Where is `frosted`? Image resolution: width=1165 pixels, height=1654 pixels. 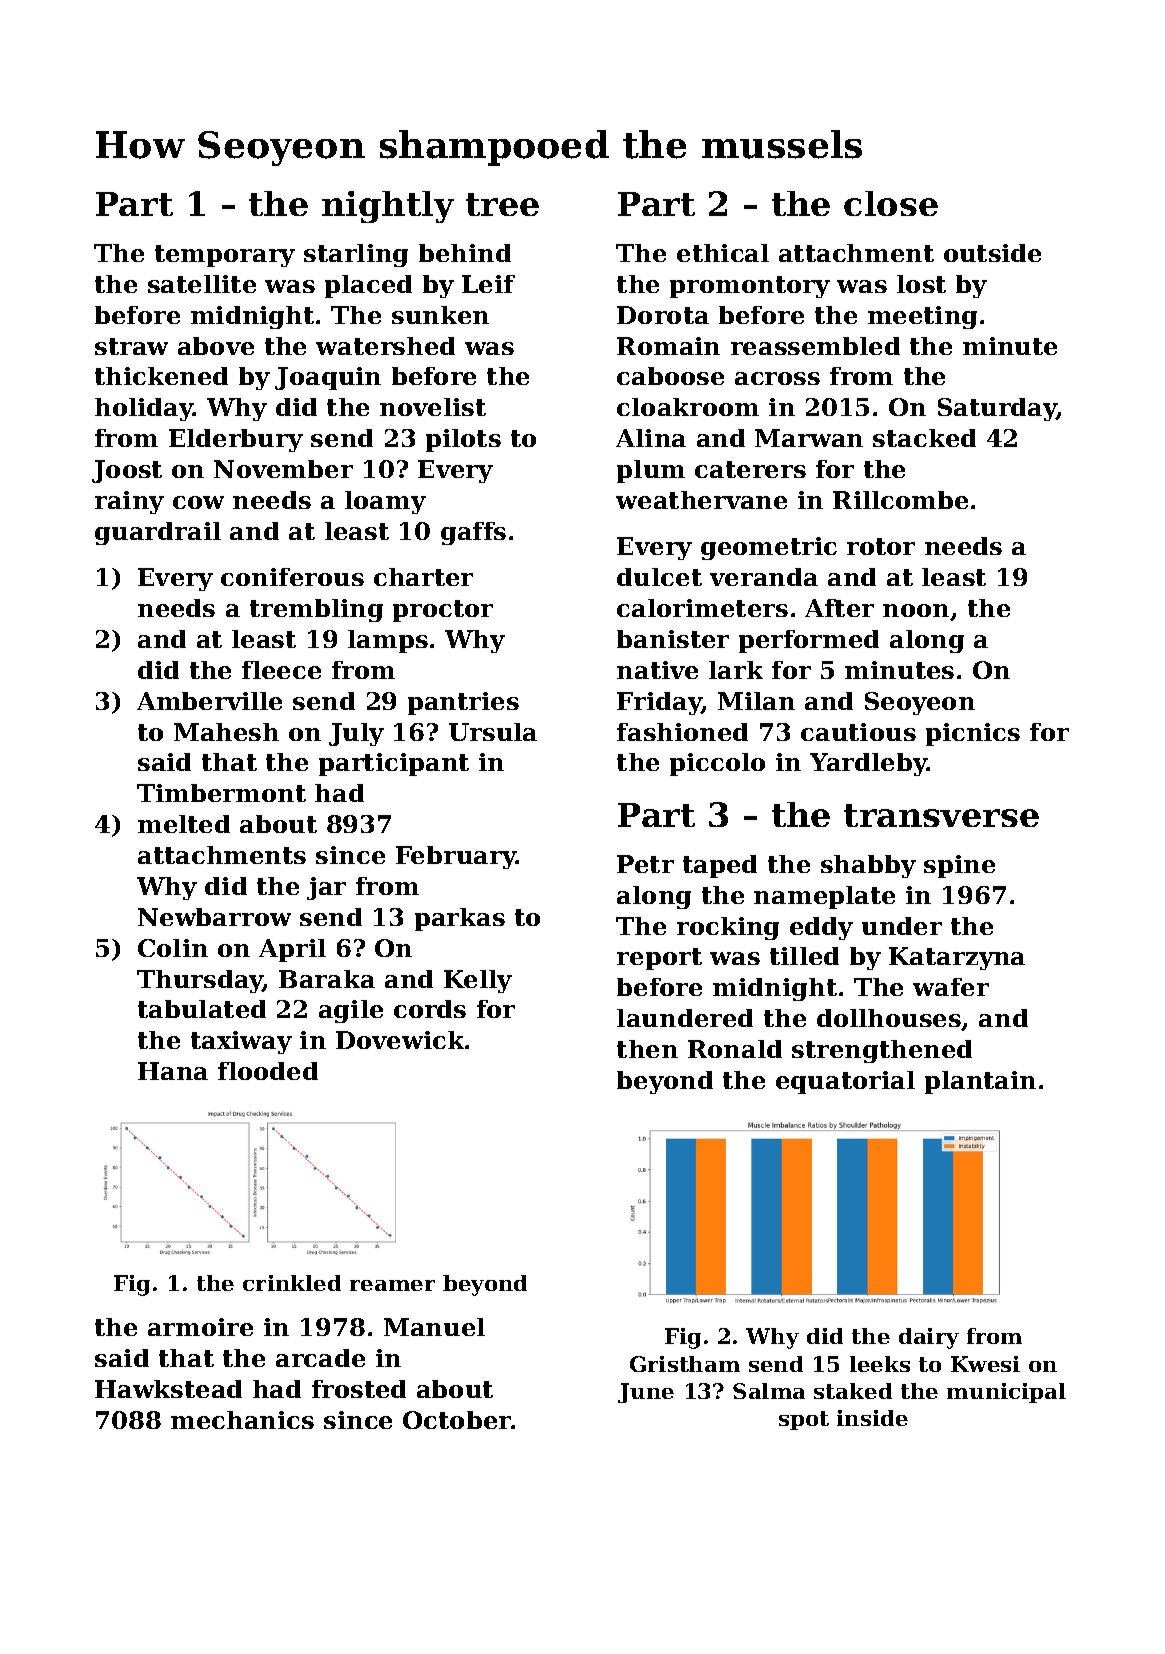 frosted is located at coordinates (359, 1389).
